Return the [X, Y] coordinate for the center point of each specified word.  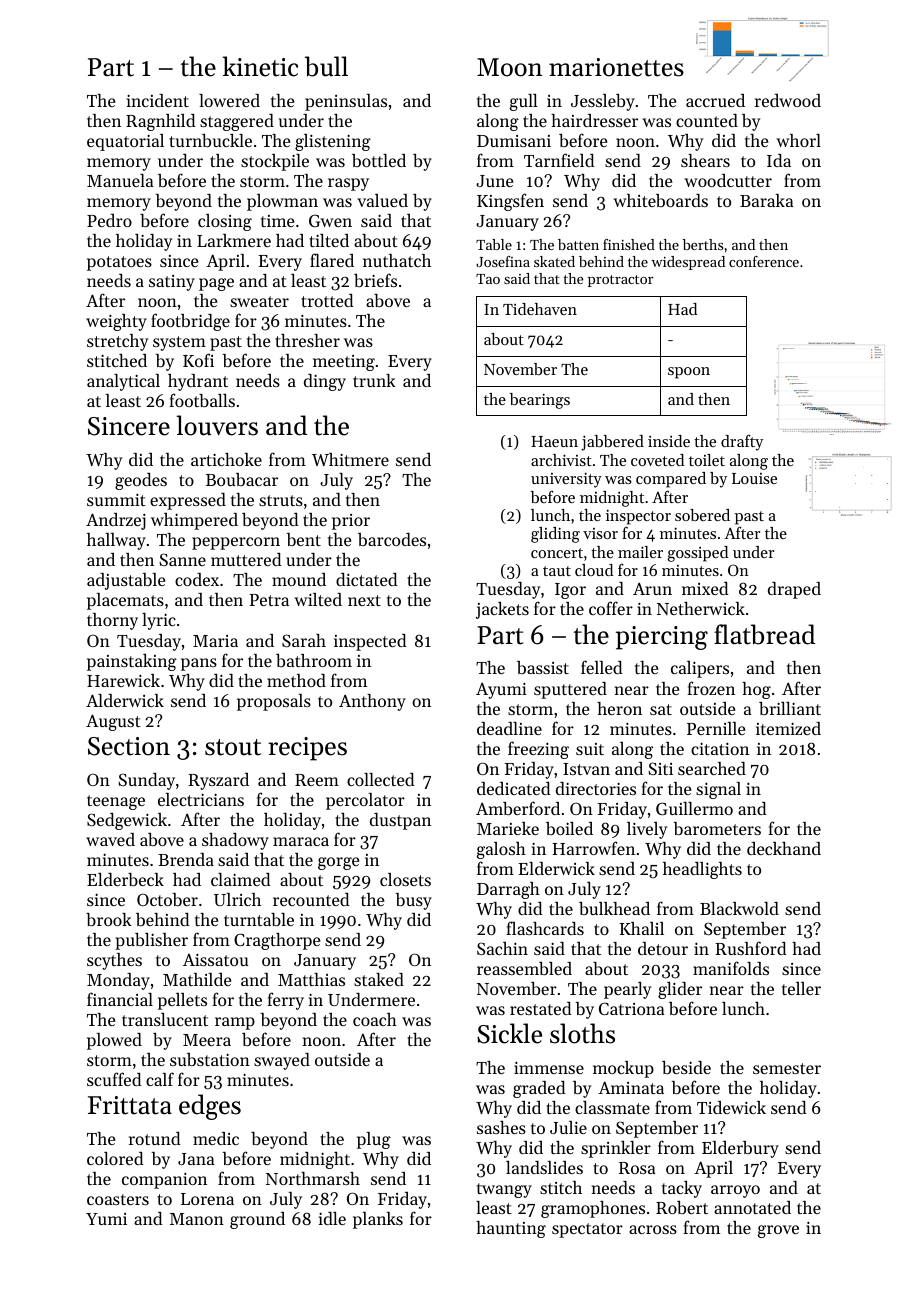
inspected [370, 642]
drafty [742, 442]
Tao [488, 279]
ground [257, 1220]
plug [374, 1140]
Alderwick [125, 700]
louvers [217, 425]
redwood [788, 100]
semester [787, 1068]
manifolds [731, 968]
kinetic [260, 66]
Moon [509, 67]
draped [794, 590]
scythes [114, 961]
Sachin [502, 948]
